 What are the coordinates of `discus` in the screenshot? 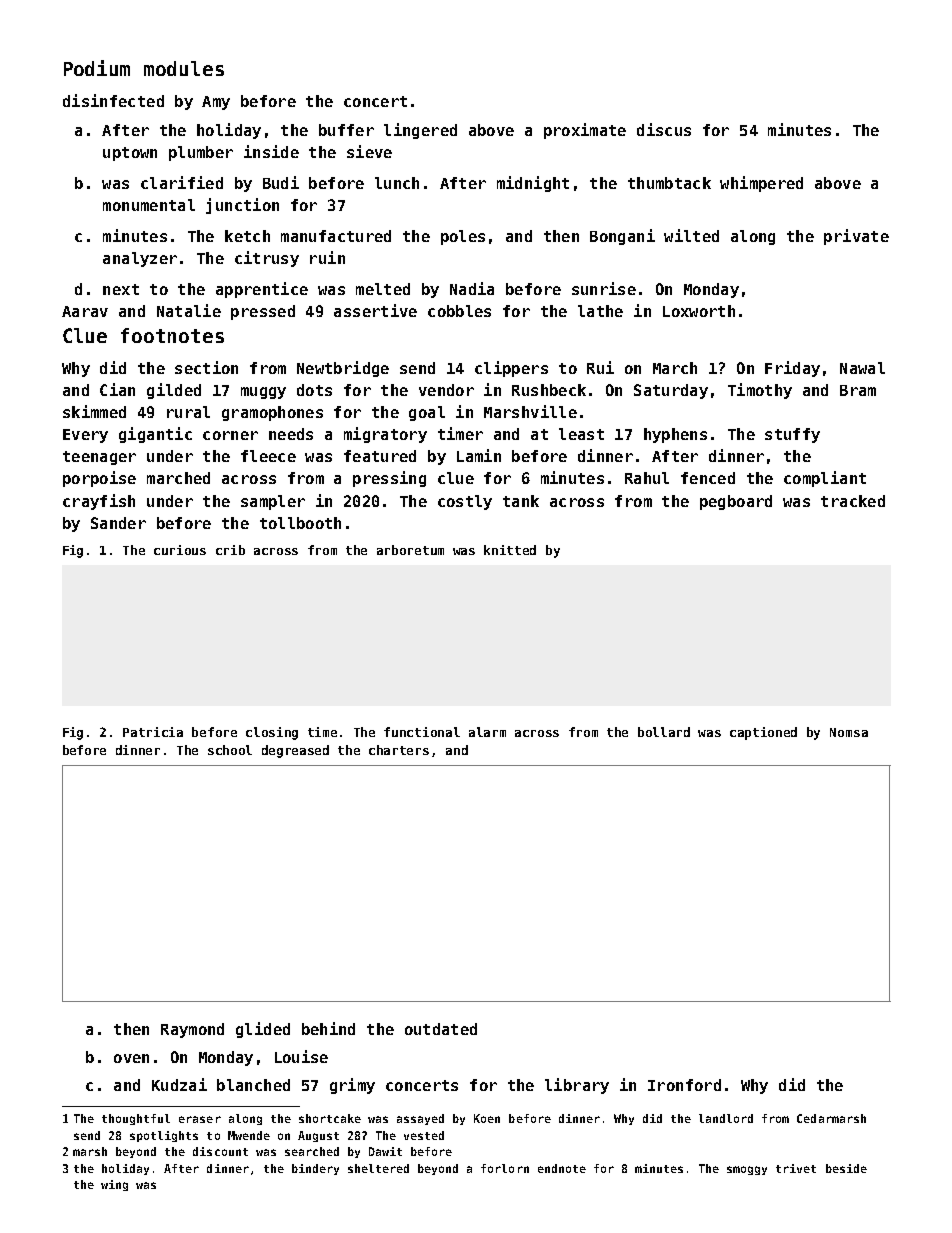 It's located at (664, 129).
